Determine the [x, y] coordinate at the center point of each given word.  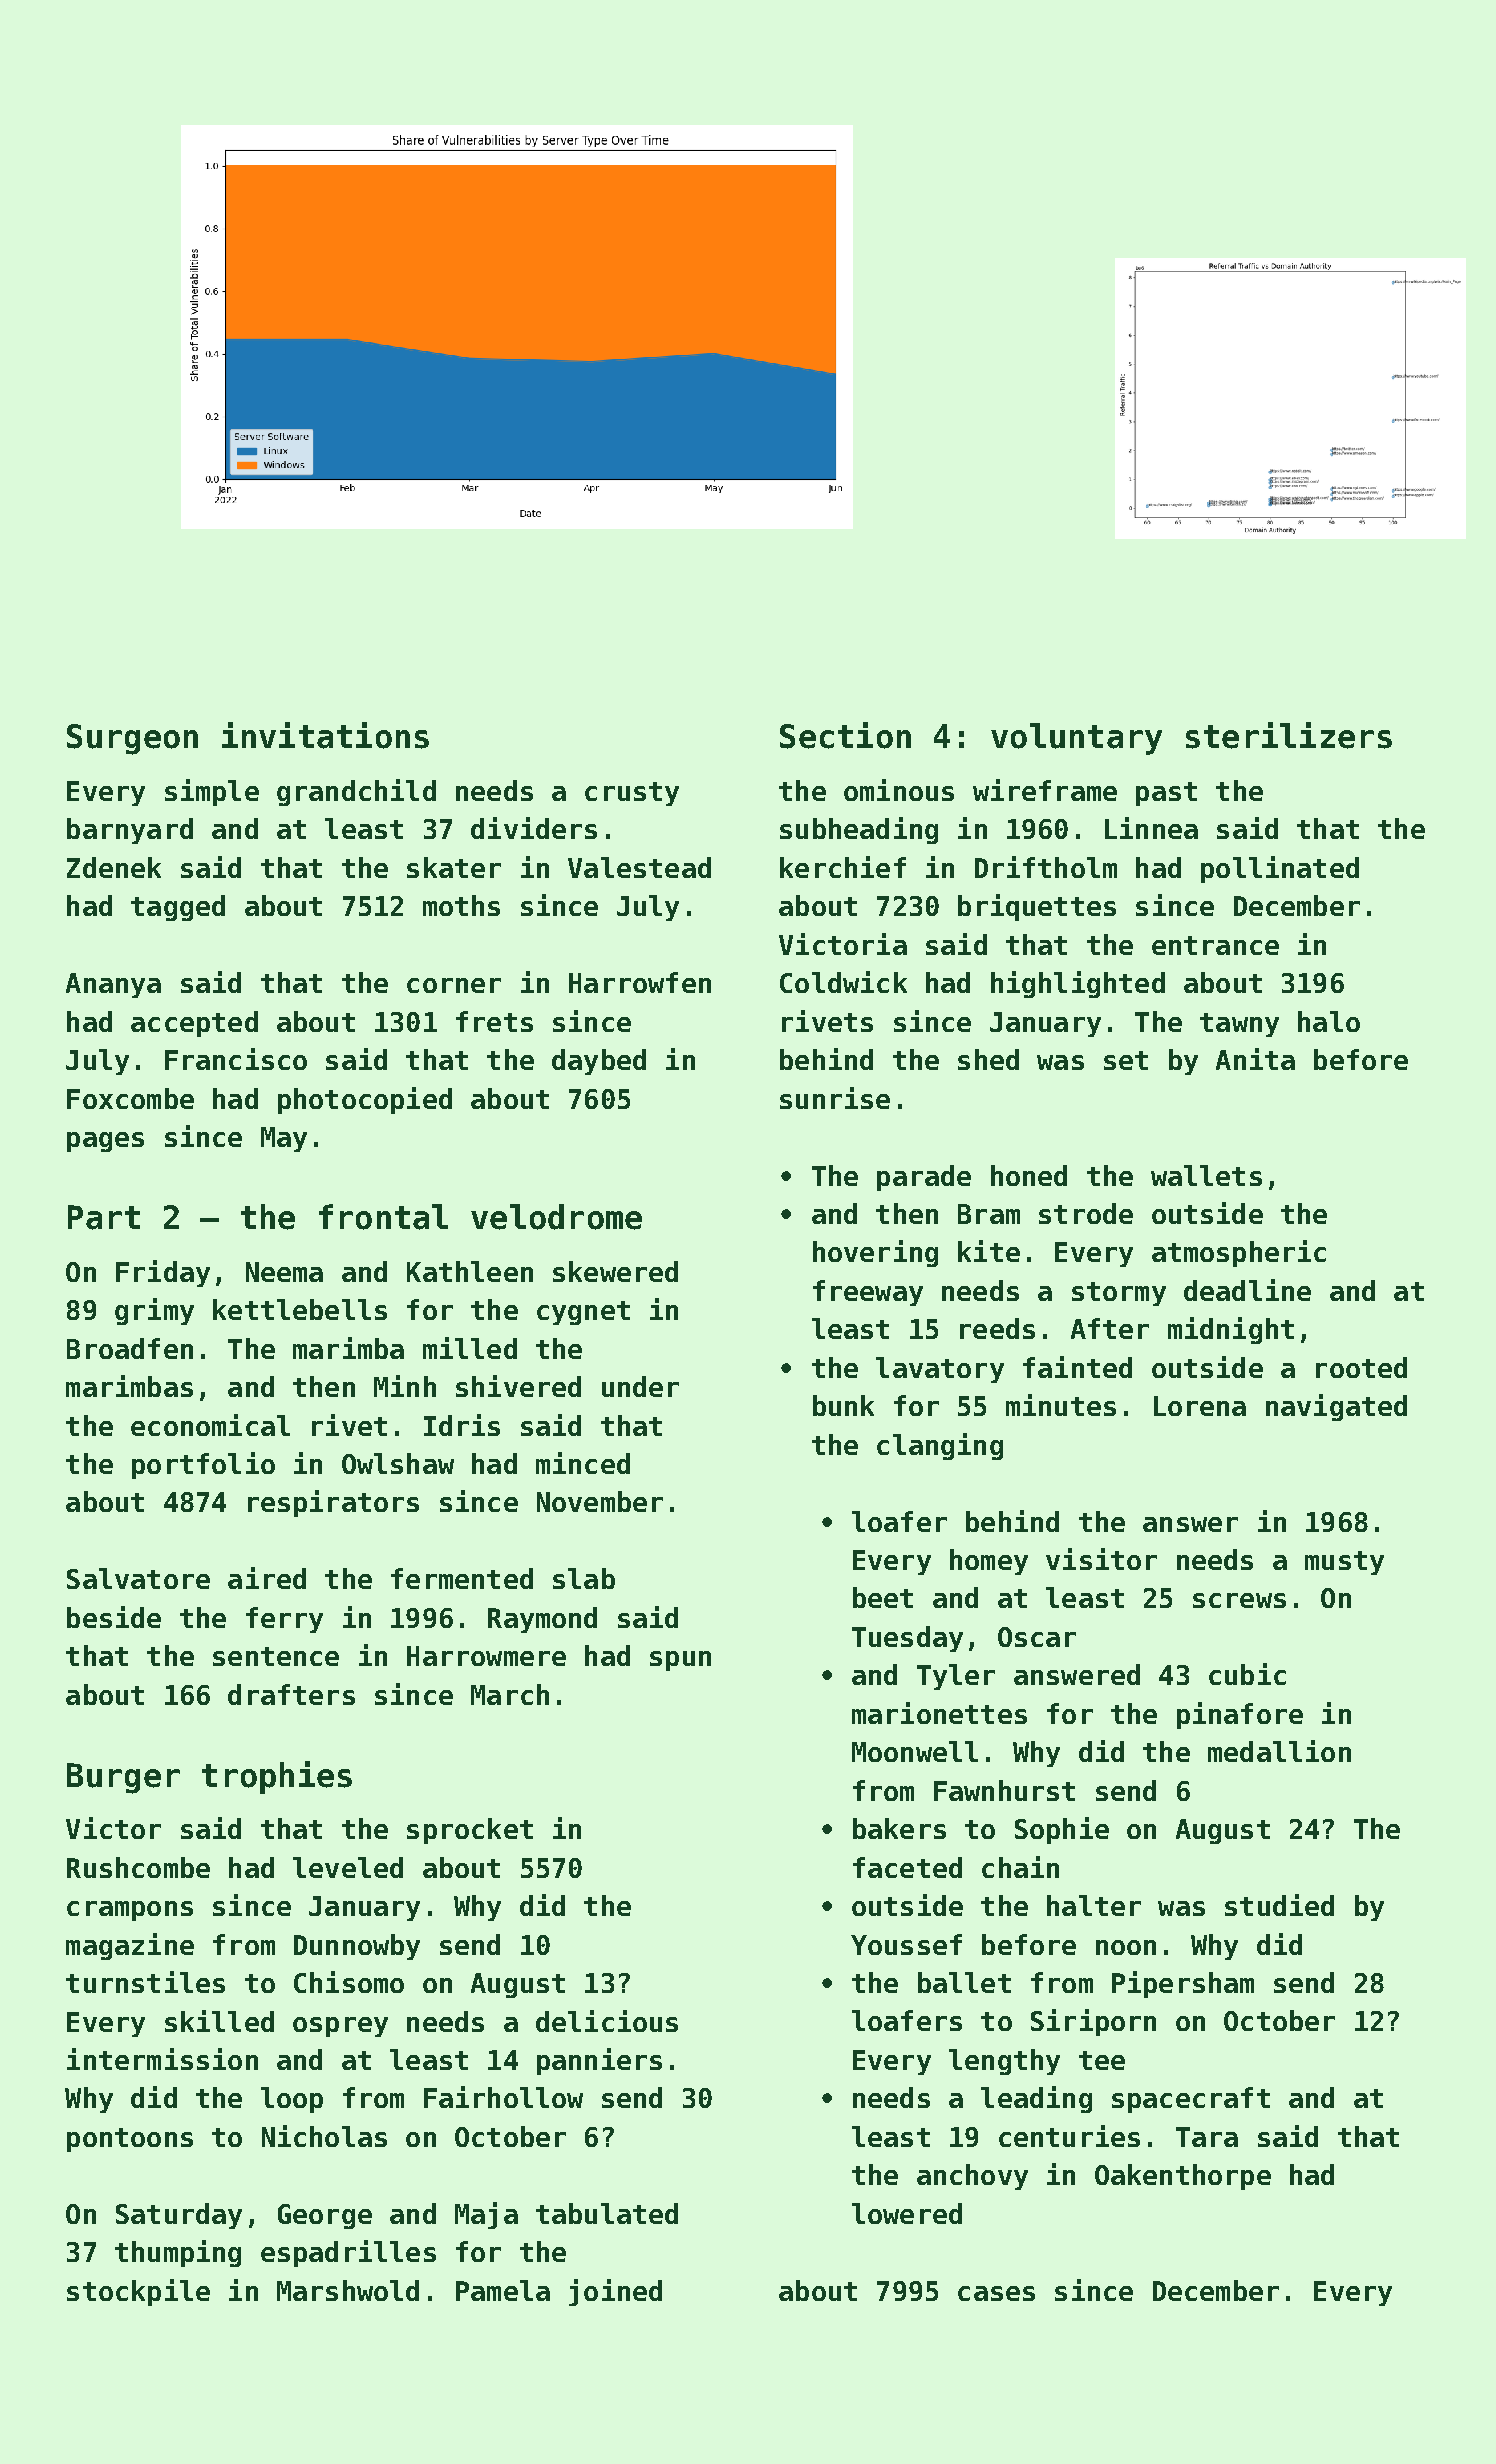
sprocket [470, 1831]
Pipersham [1183, 1984]
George [325, 2216]
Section [845, 735]
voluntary [1076, 739]
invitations [325, 735]
